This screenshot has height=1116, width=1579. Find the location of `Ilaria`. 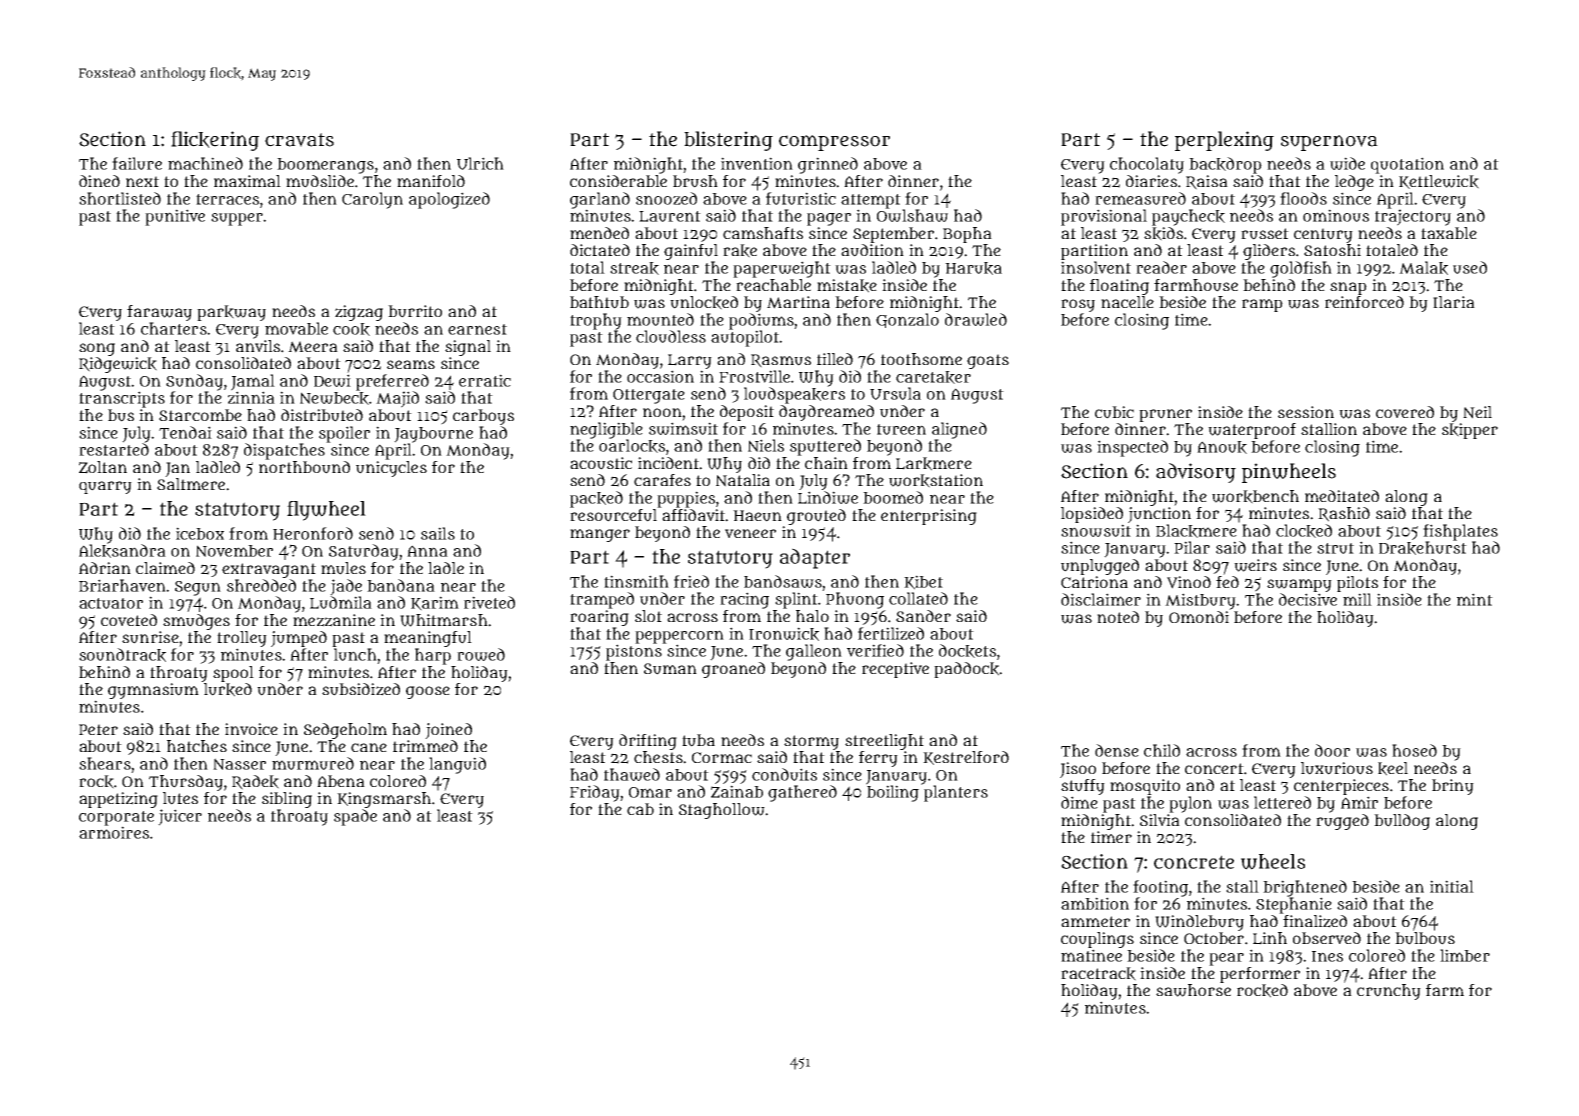

Ilaria is located at coordinates (1454, 302).
